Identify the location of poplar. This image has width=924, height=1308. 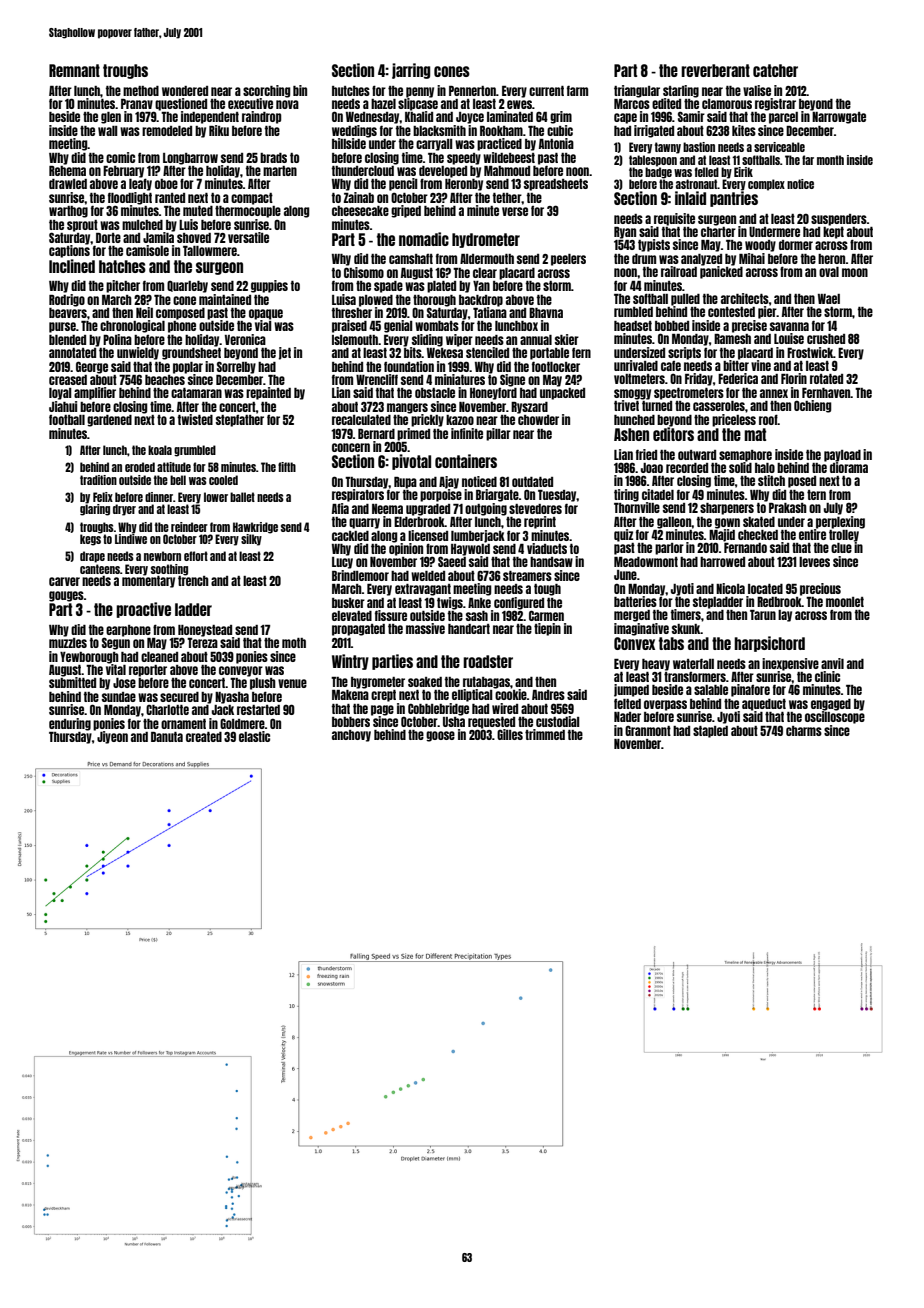
(188, 368).
